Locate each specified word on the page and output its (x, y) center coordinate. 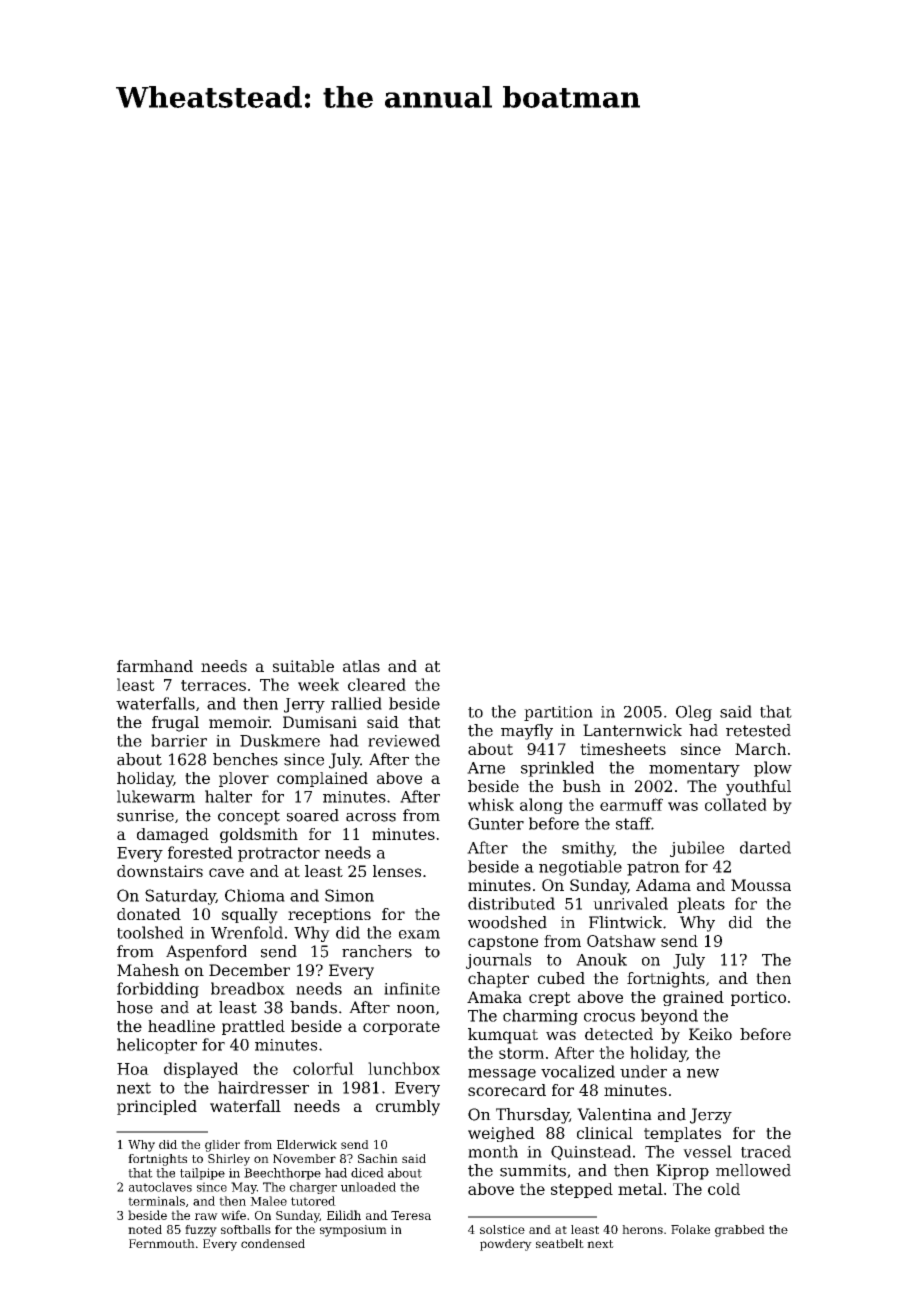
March (760, 749)
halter (228, 796)
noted (145, 1229)
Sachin (378, 1158)
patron (653, 868)
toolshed (150, 932)
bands (313, 1007)
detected (619, 1034)
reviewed (404, 740)
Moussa (761, 885)
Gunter (496, 823)
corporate (401, 1028)
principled (157, 1107)
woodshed (507, 922)
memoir (239, 722)
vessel (707, 1151)
